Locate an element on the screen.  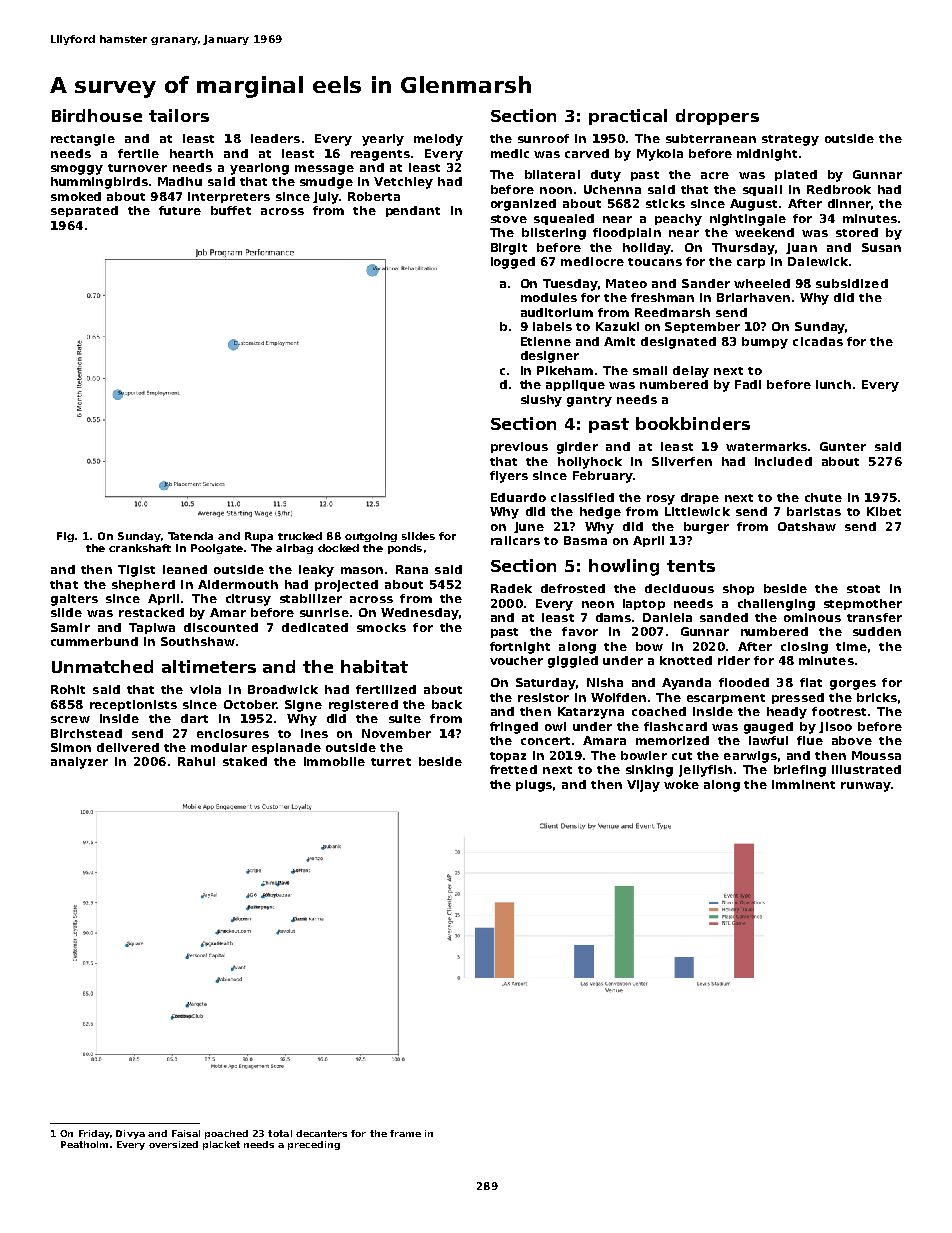
resistor is located at coordinates (543, 697).
